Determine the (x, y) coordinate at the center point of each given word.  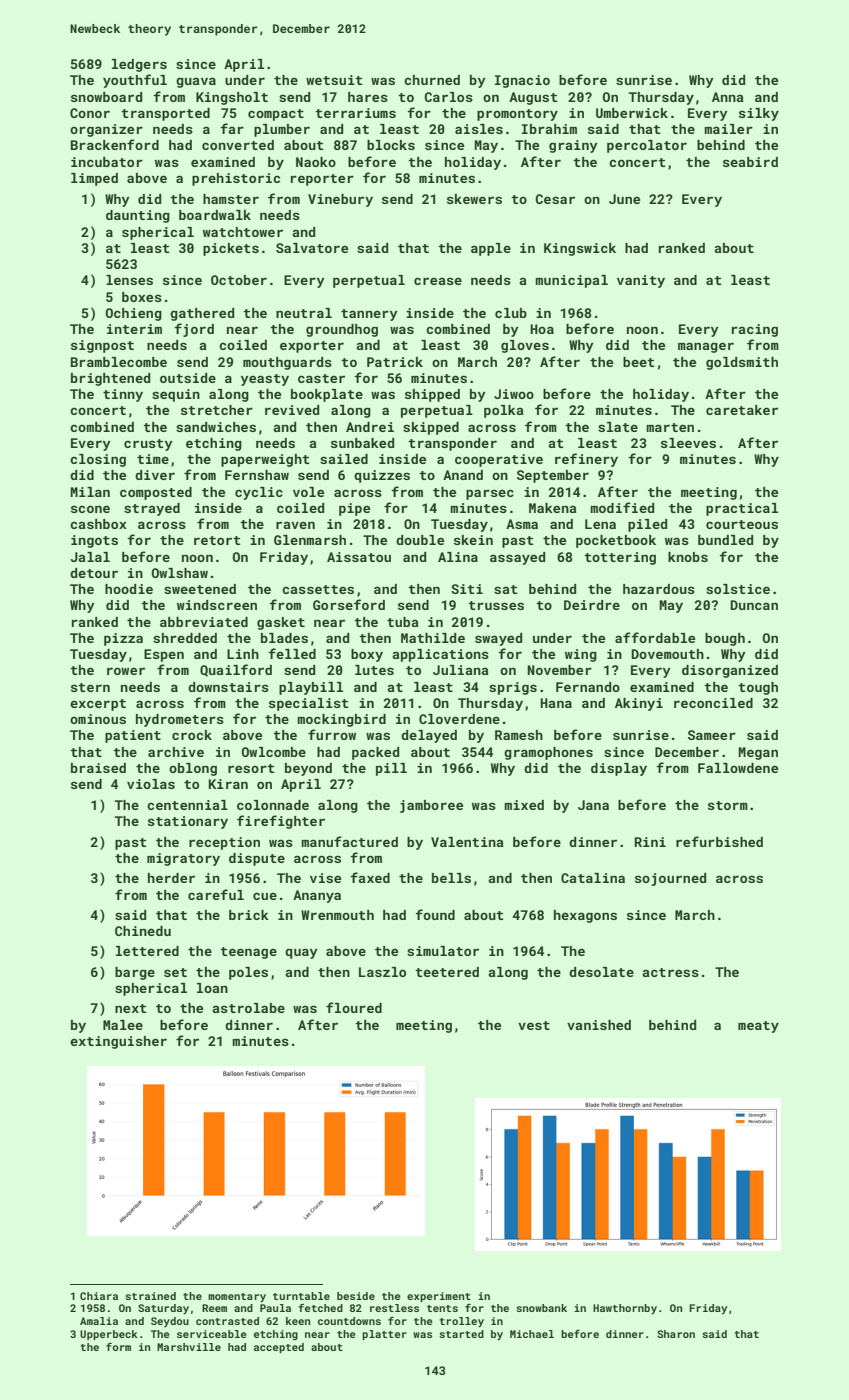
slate (618, 427)
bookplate (327, 395)
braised (98, 768)
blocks (391, 145)
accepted (279, 1348)
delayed (429, 736)
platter (384, 1335)
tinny (123, 395)
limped (94, 179)
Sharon (676, 1334)
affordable (655, 637)
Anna (727, 97)
